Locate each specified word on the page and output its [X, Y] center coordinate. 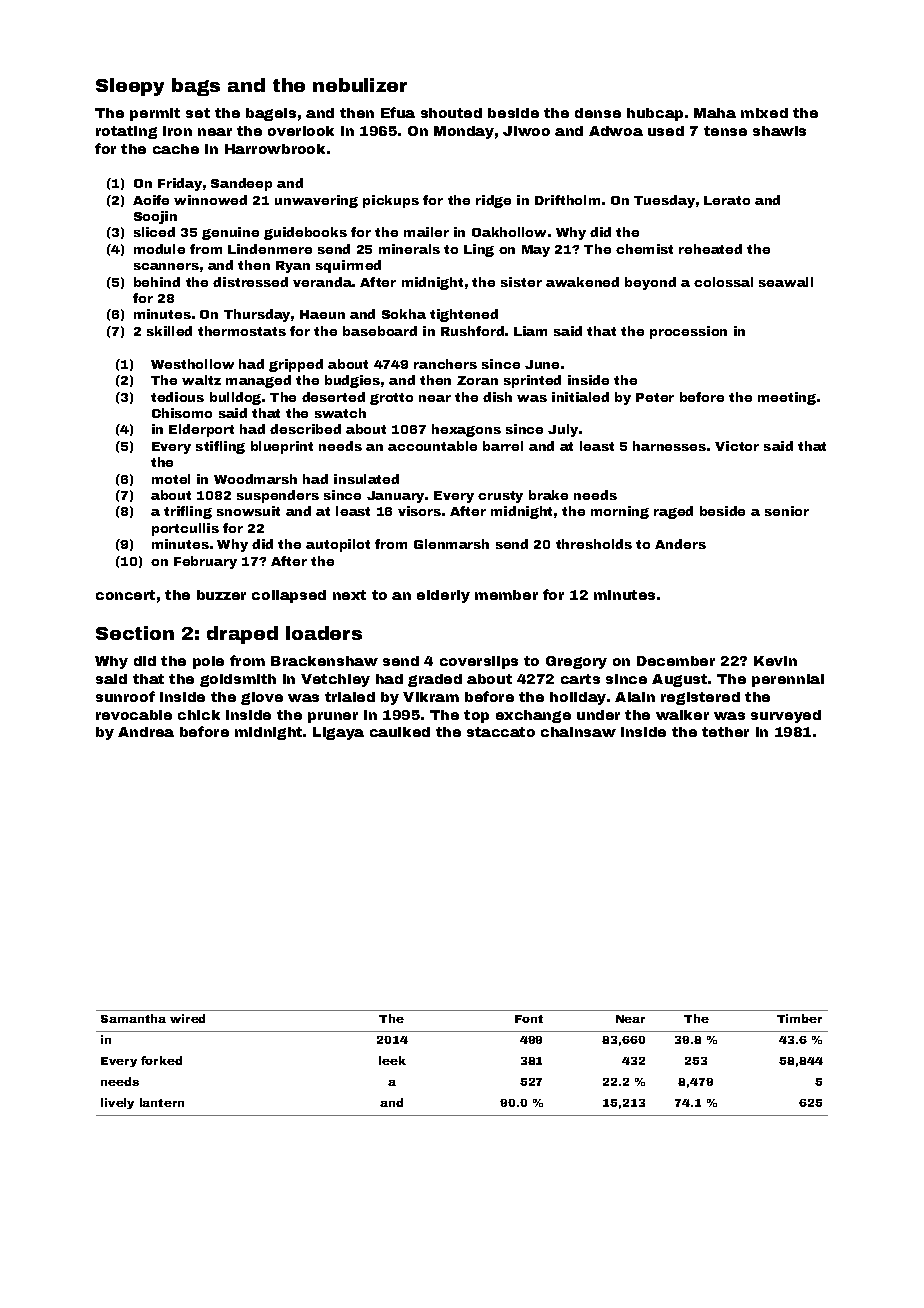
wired [187, 1018]
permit [155, 114]
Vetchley [335, 680]
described [305, 429]
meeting [787, 398]
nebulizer [360, 85]
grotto [391, 399]
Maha [715, 113]
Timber [799, 1018]
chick [199, 715]
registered [700, 698]
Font [529, 1019]
